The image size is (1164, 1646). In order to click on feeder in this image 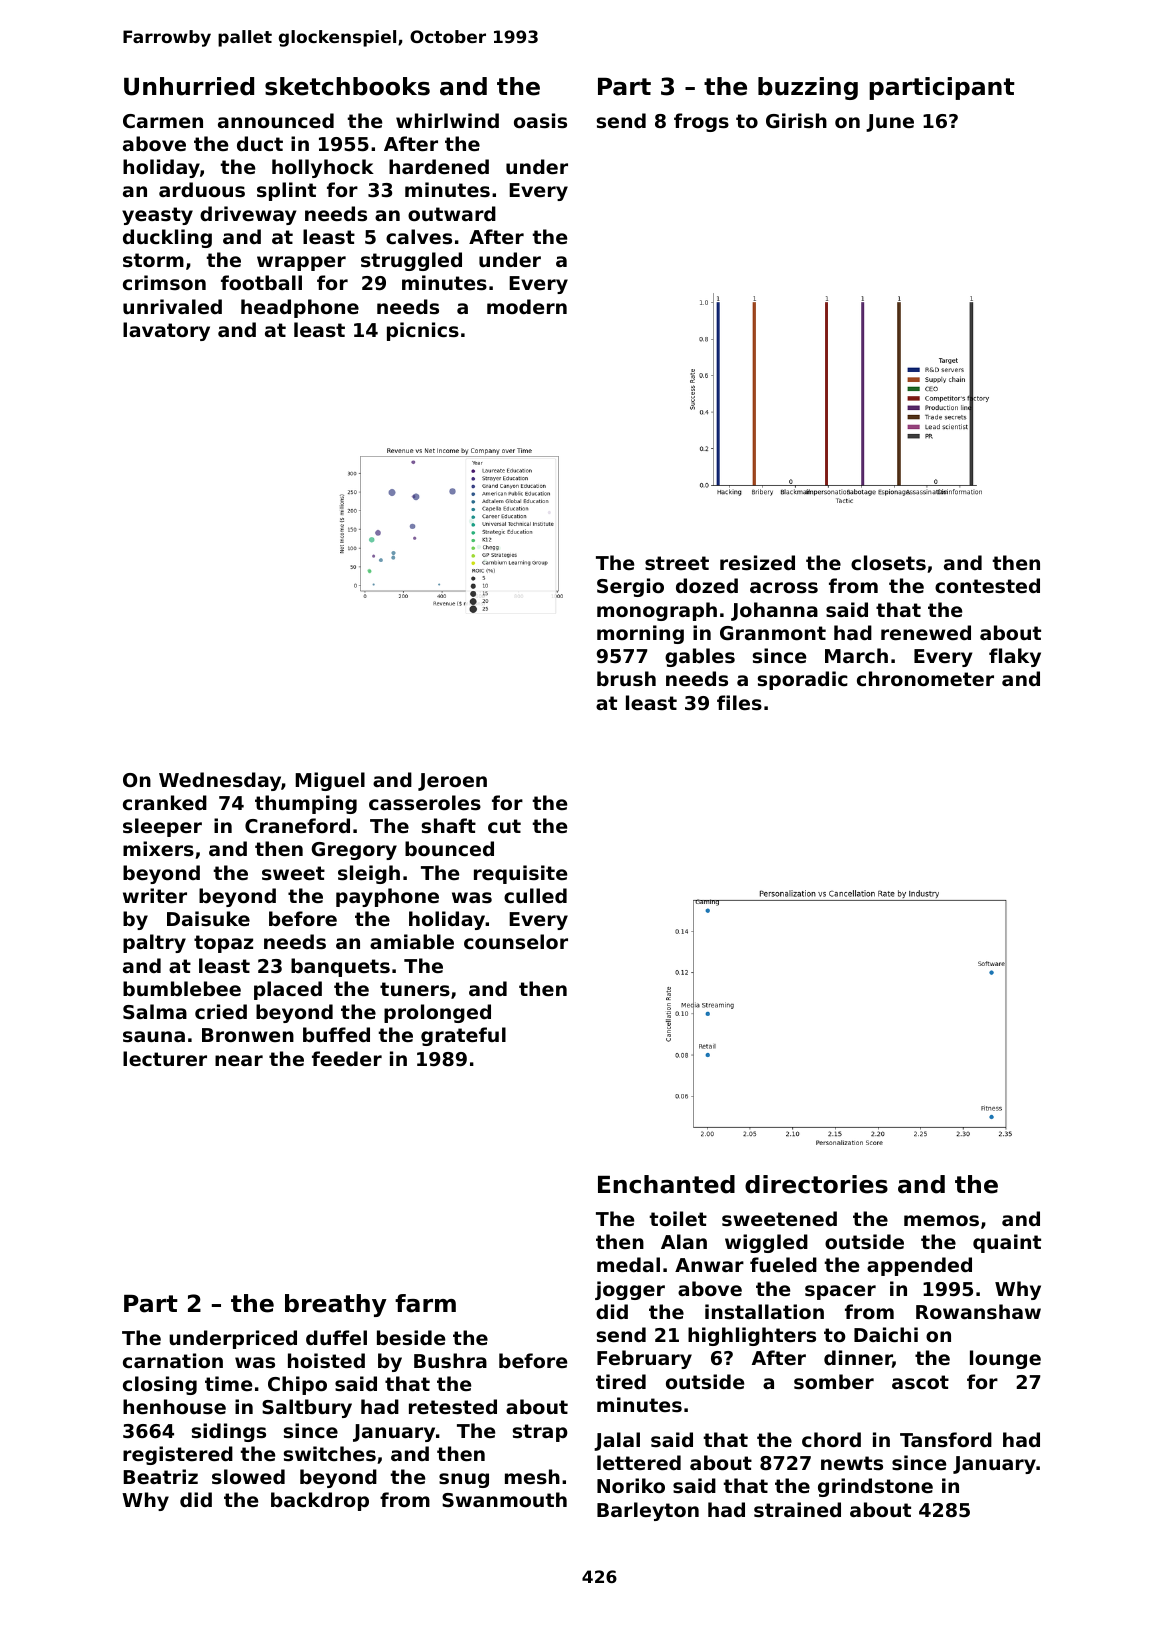, I will do `click(347, 1058)`.
